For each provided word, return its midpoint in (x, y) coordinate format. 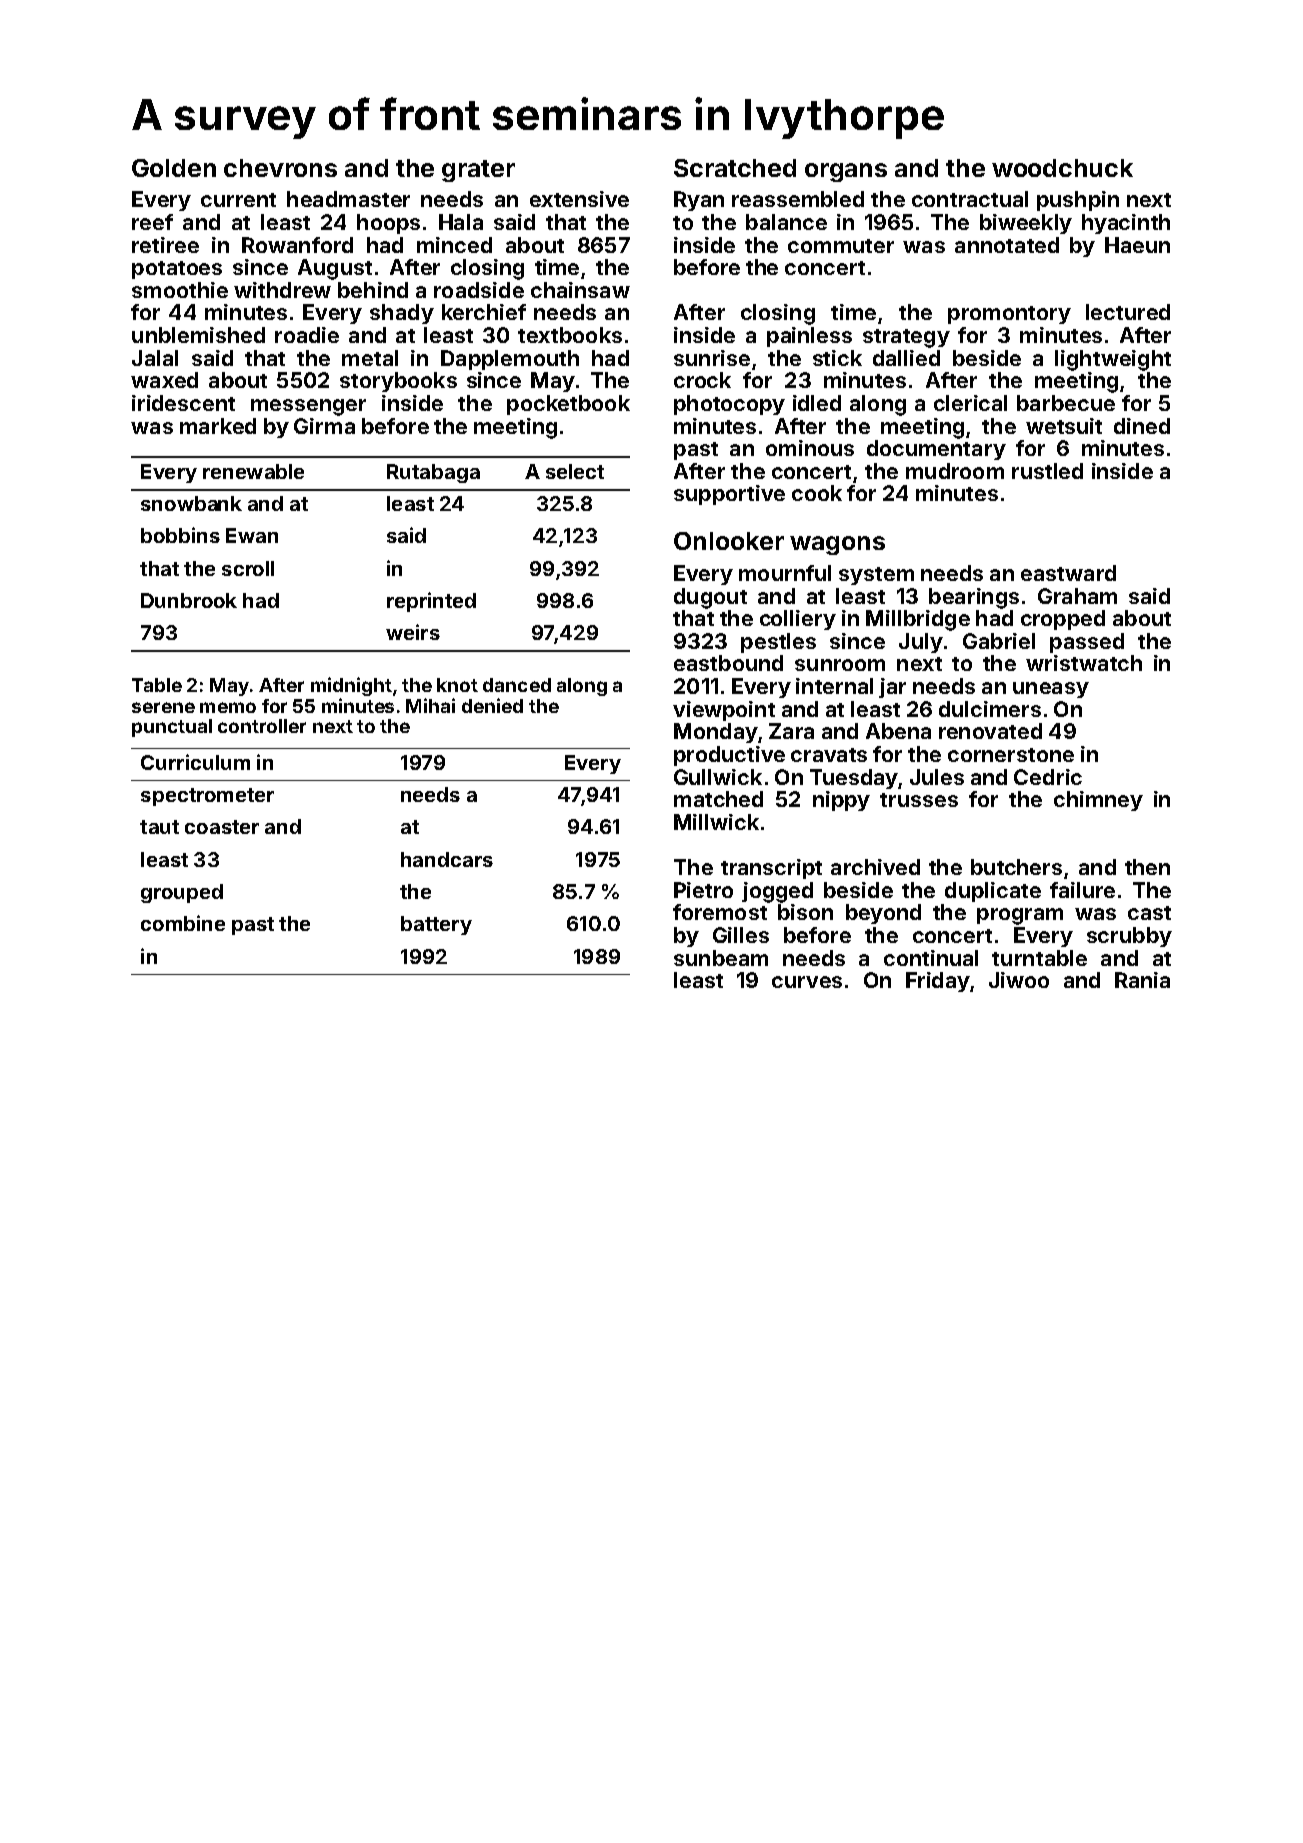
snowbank (191, 503)
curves (807, 982)
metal (370, 358)
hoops (388, 224)
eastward (1068, 573)
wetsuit (1064, 426)
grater (478, 171)
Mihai (430, 705)
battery (436, 925)
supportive (729, 495)
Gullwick (718, 777)
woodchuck (1062, 168)
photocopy (729, 405)
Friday (938, 982)
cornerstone (1011, 755)
